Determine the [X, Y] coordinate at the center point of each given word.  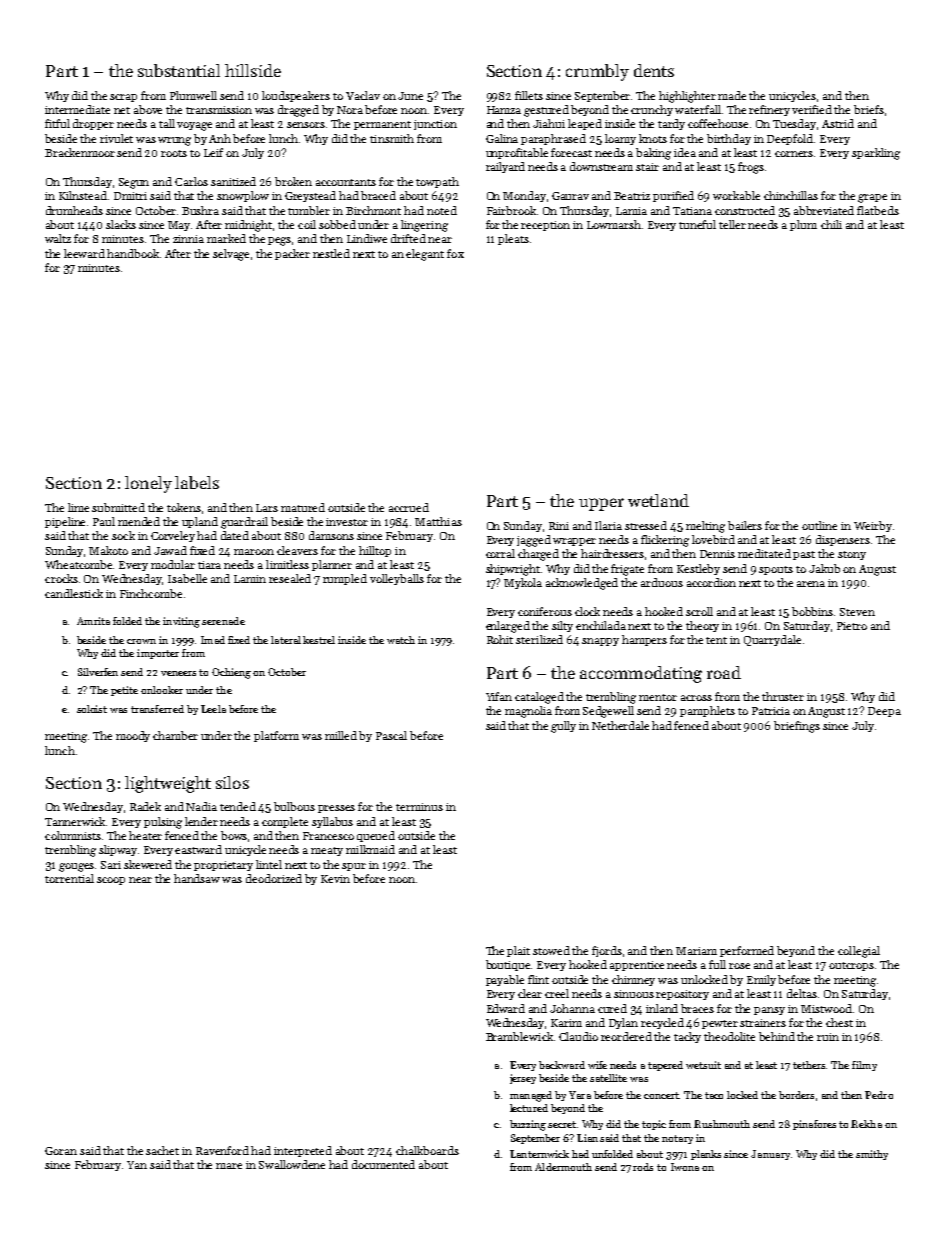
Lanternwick [539, 1154]
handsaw [197, 878]
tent [716, 640]
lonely [148, 484]
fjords [607, 951]
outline [819, 525]
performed [747, 951]
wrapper [574, 542]
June [410, 96]
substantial [179, 70]
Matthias [438, 521]
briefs [869, 109]
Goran [61, 1151]
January [770, 1155]
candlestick [74, 593]
